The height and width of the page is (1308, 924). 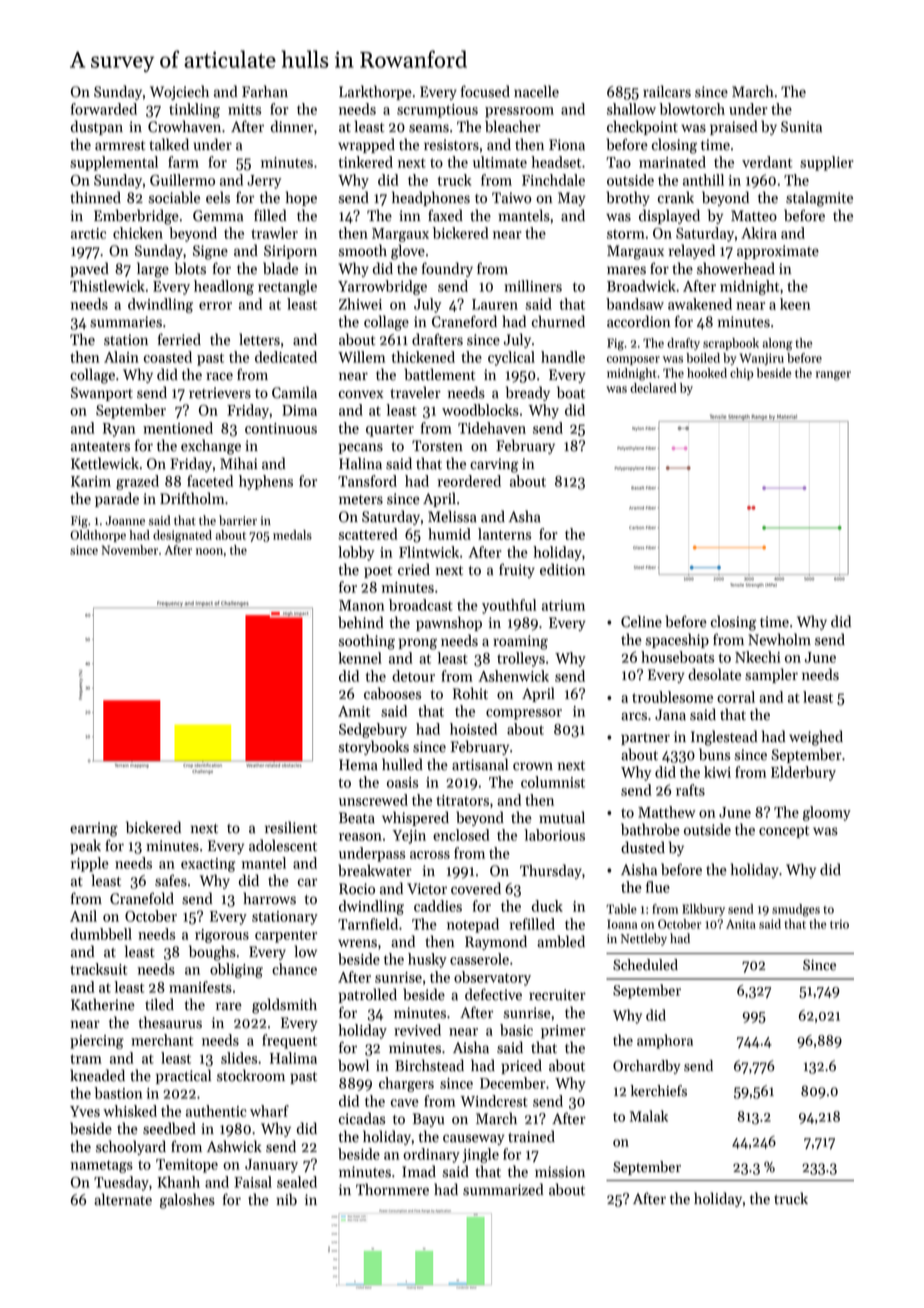 I want to click on amphora, so click(x=665, y=1041).
